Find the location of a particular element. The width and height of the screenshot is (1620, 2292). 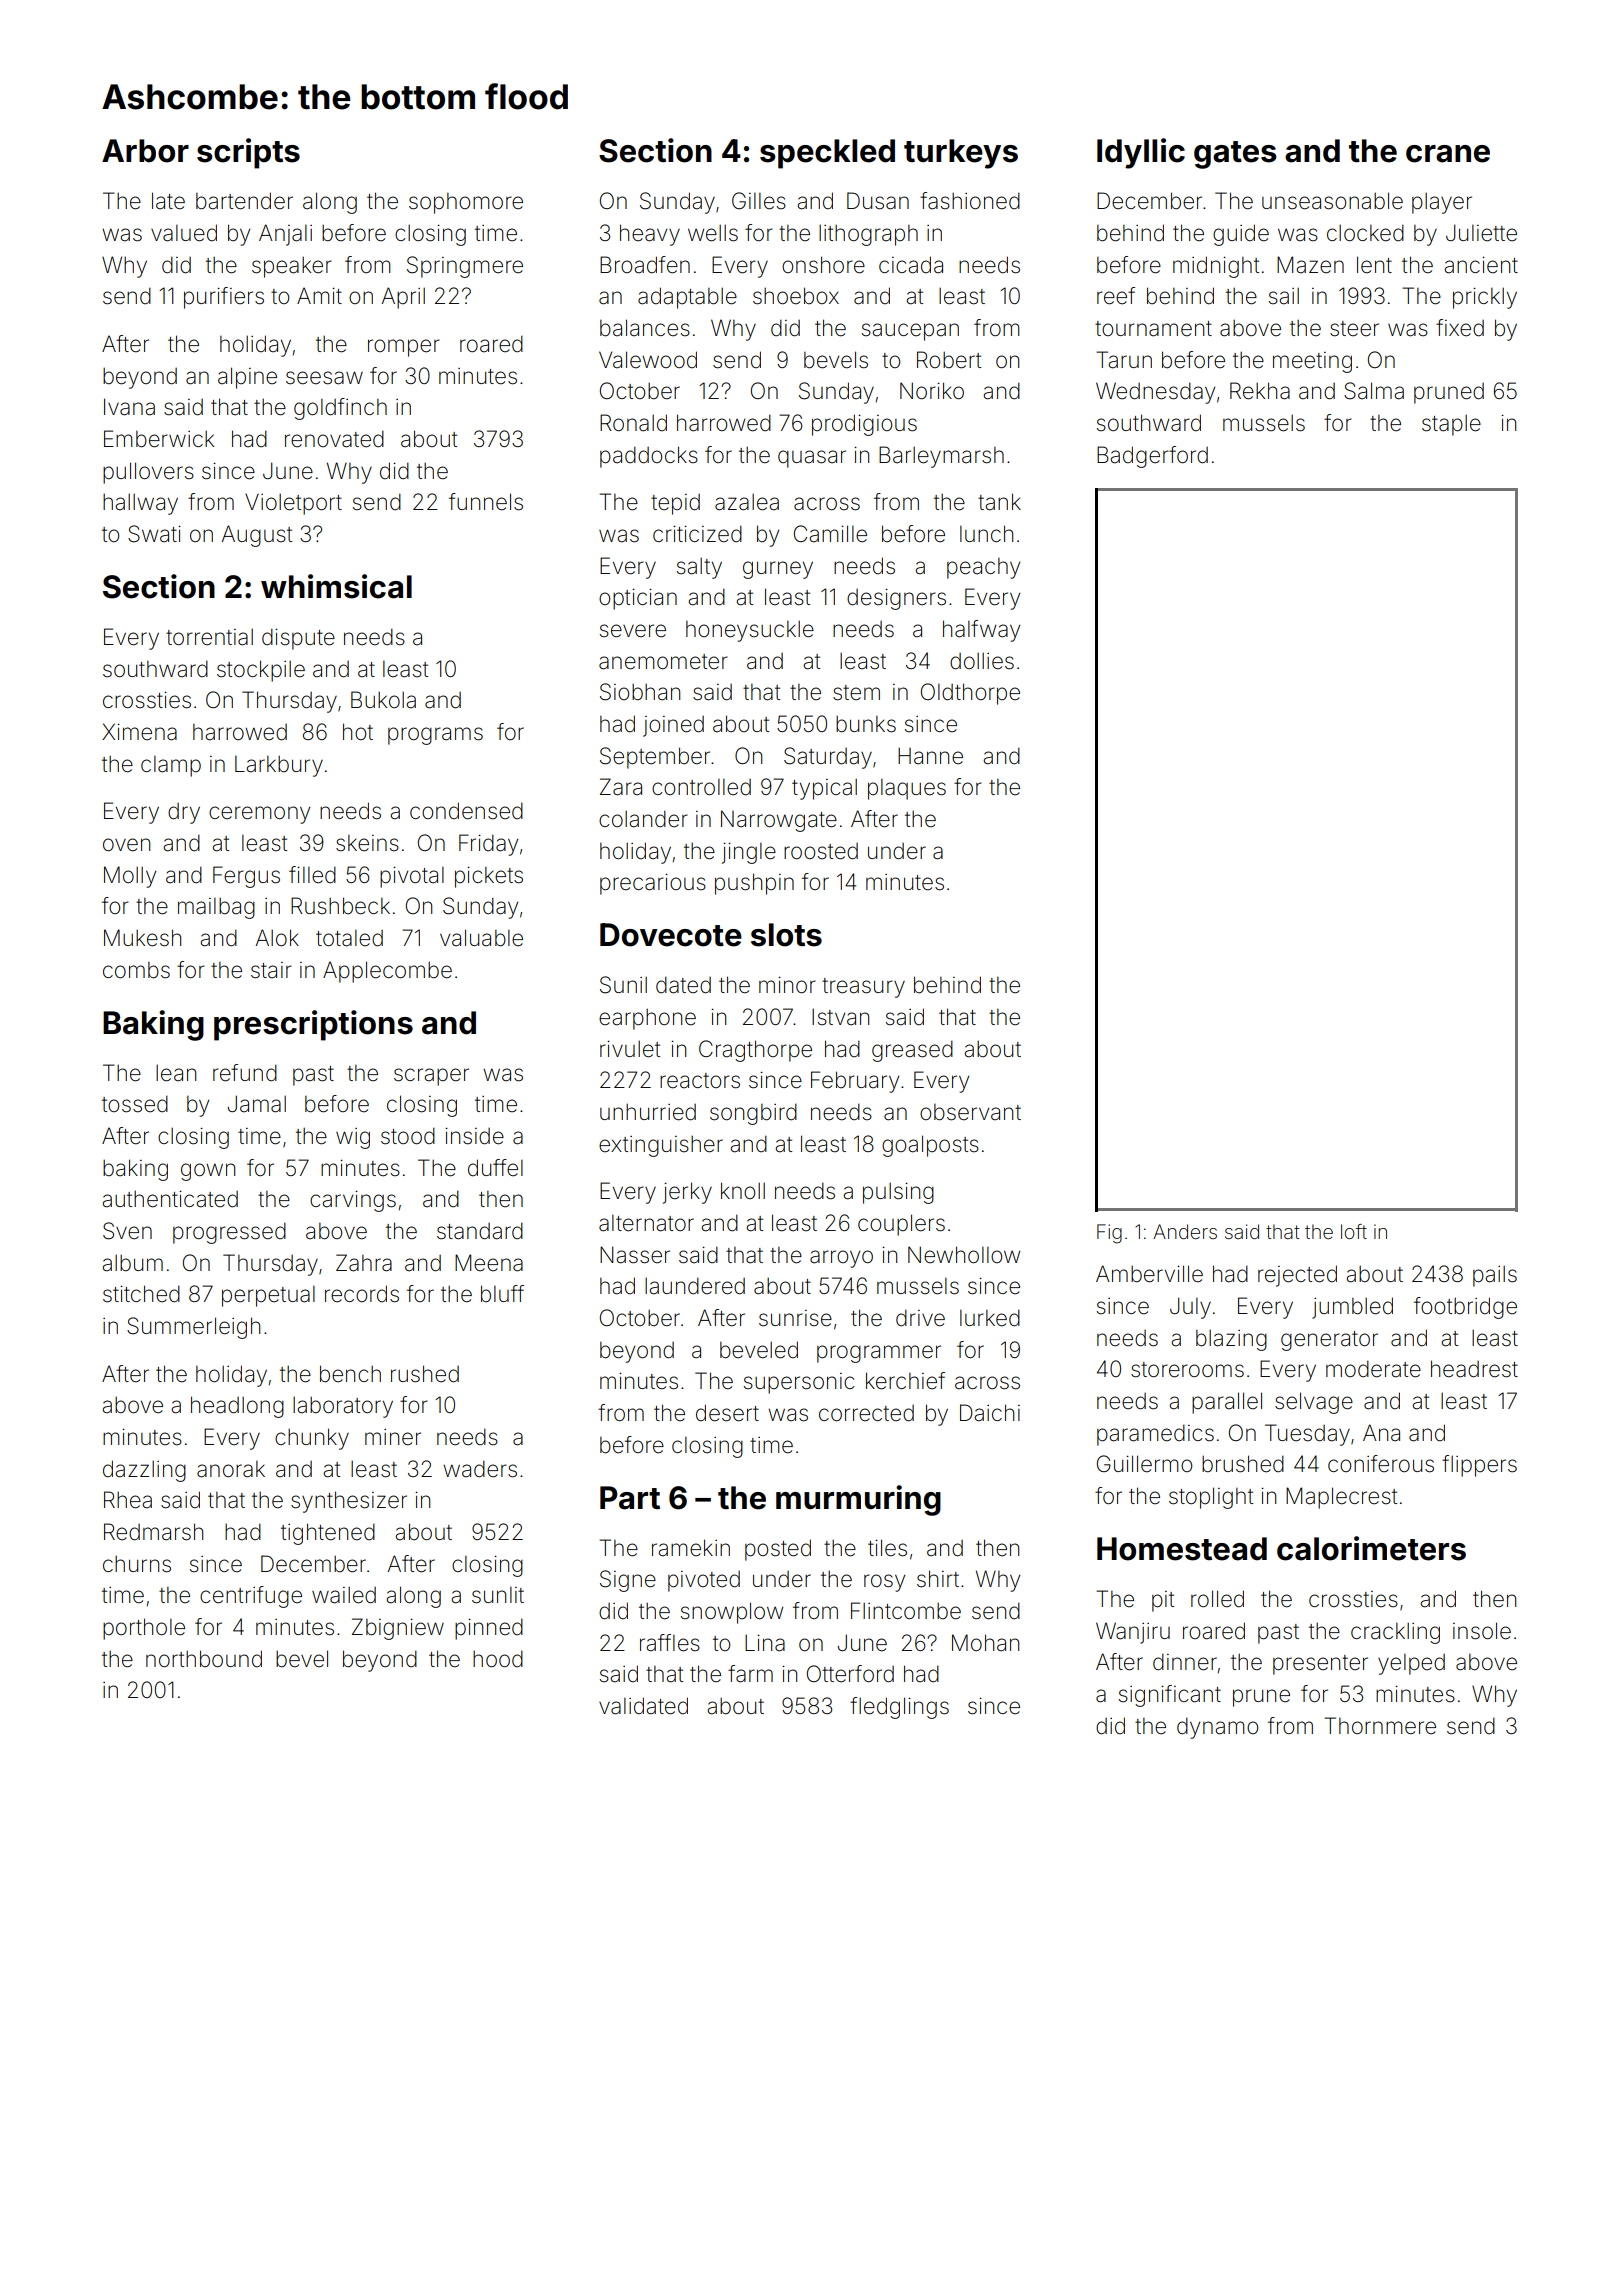

centrifuge is located at coordinates (251, 1597).
